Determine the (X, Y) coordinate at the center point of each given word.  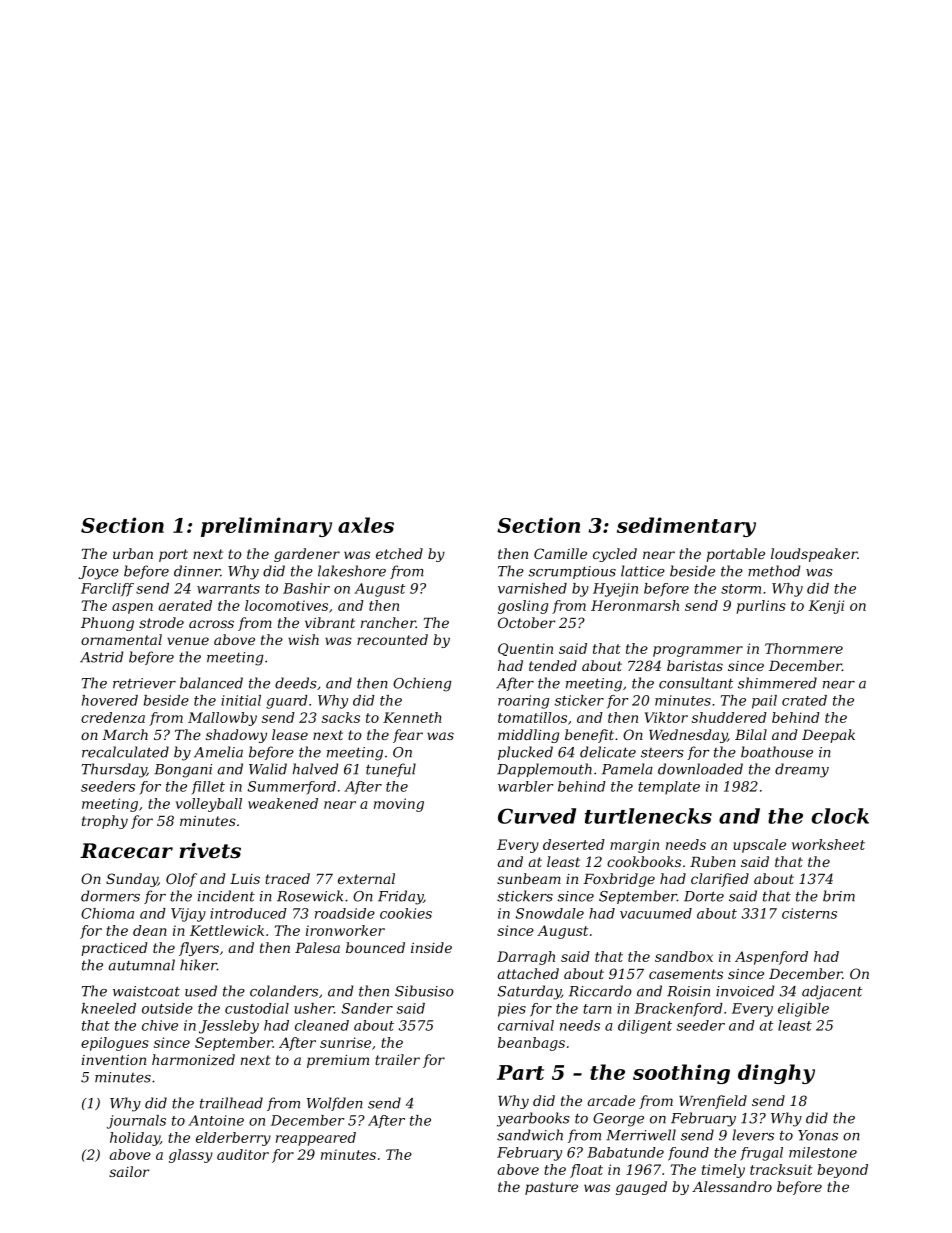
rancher (388, 622)
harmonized (193, 1059)
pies (512, 1010)
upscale (760, 846)
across (211, 624)
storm (741, 589)
